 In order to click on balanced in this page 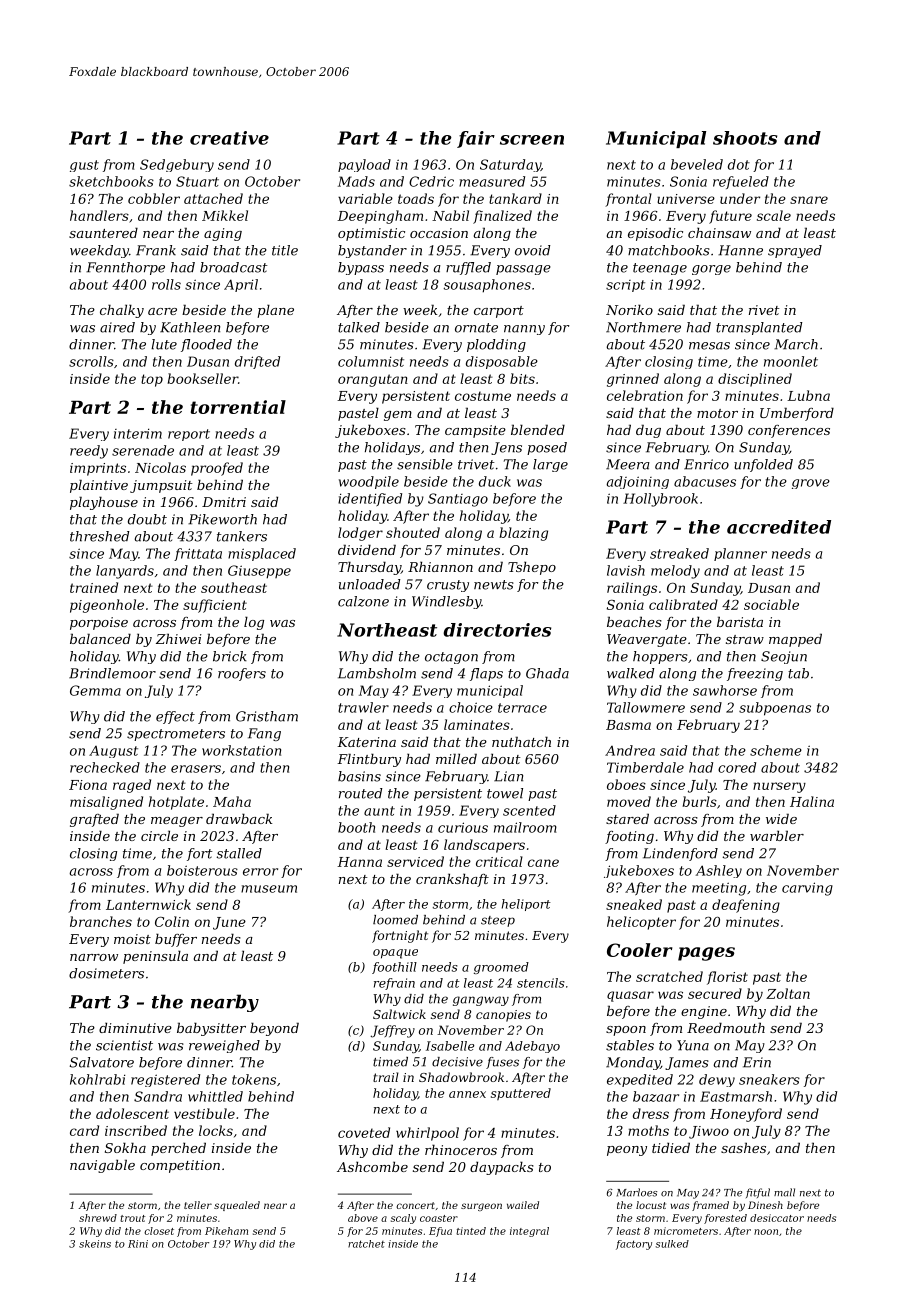, I will do `click(100, 638)`.
